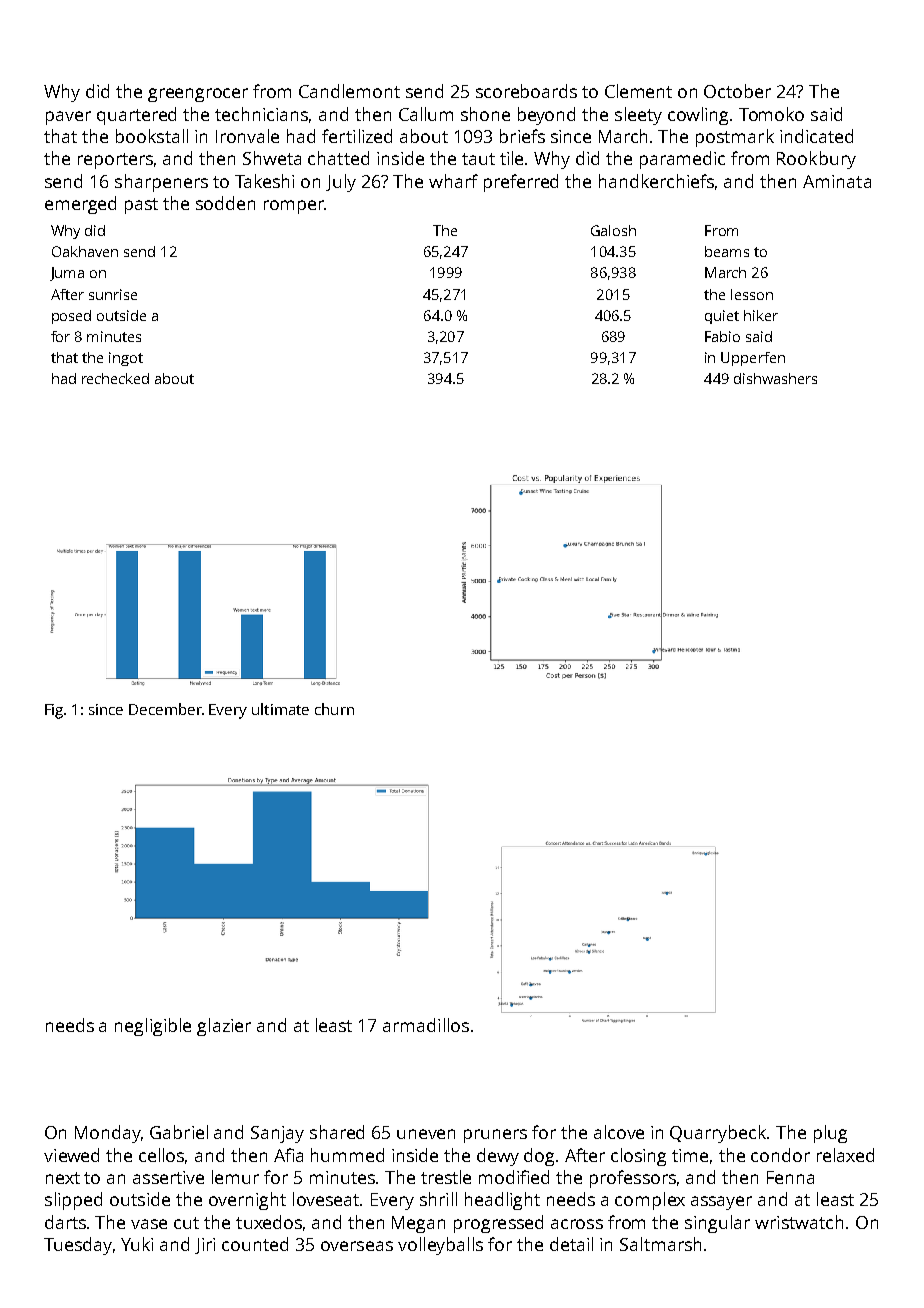 Image resolution: width=924 pixels, height=1308 pixels. What do you see at coordinates (347, 1155) in the screenshot?
I see `hummed` at bounding box center [347, 1155].
